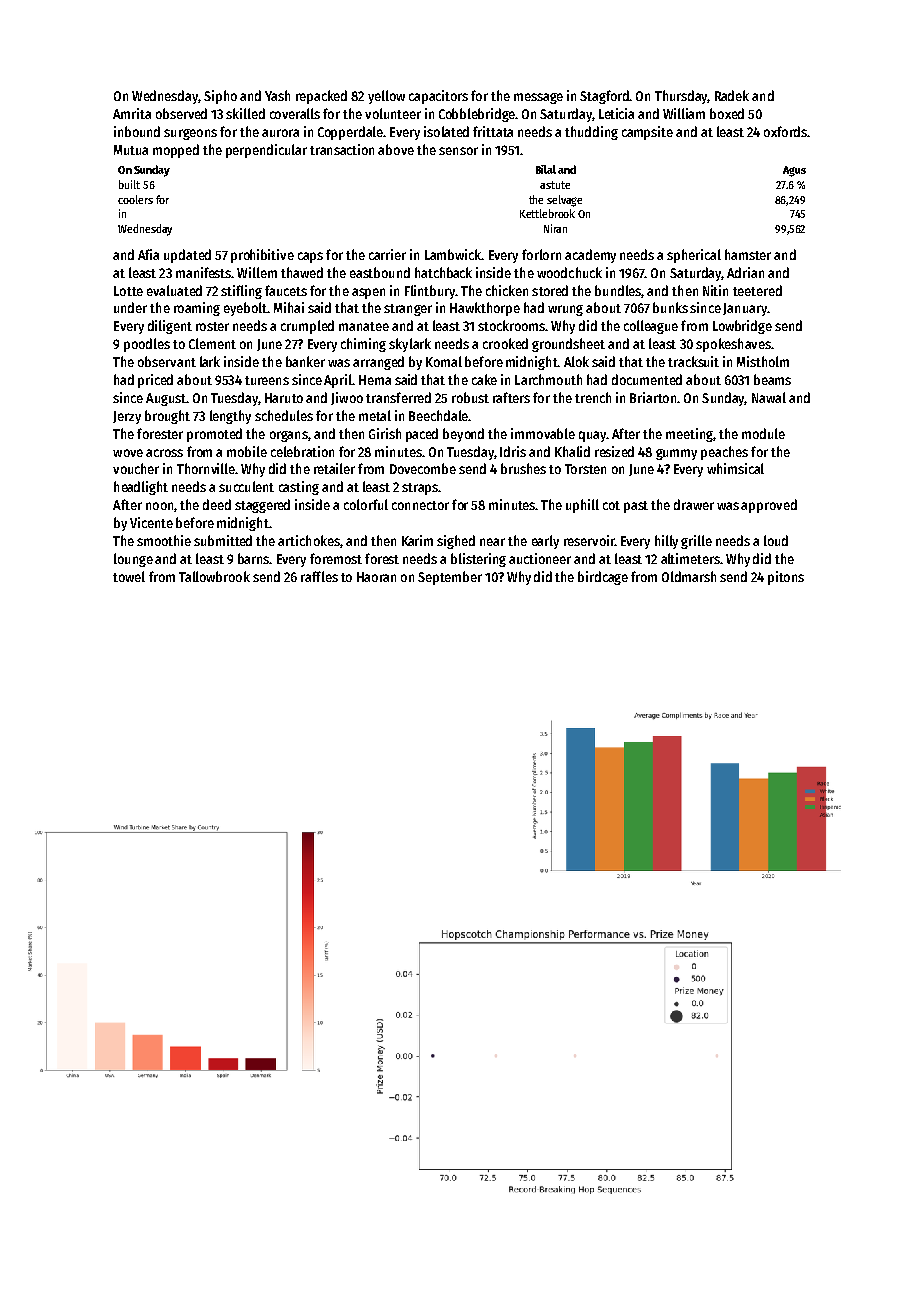  What do you see at coordinates (422, 435) in the screenshot?
I see `paced` at bounding box center [422, 435].
